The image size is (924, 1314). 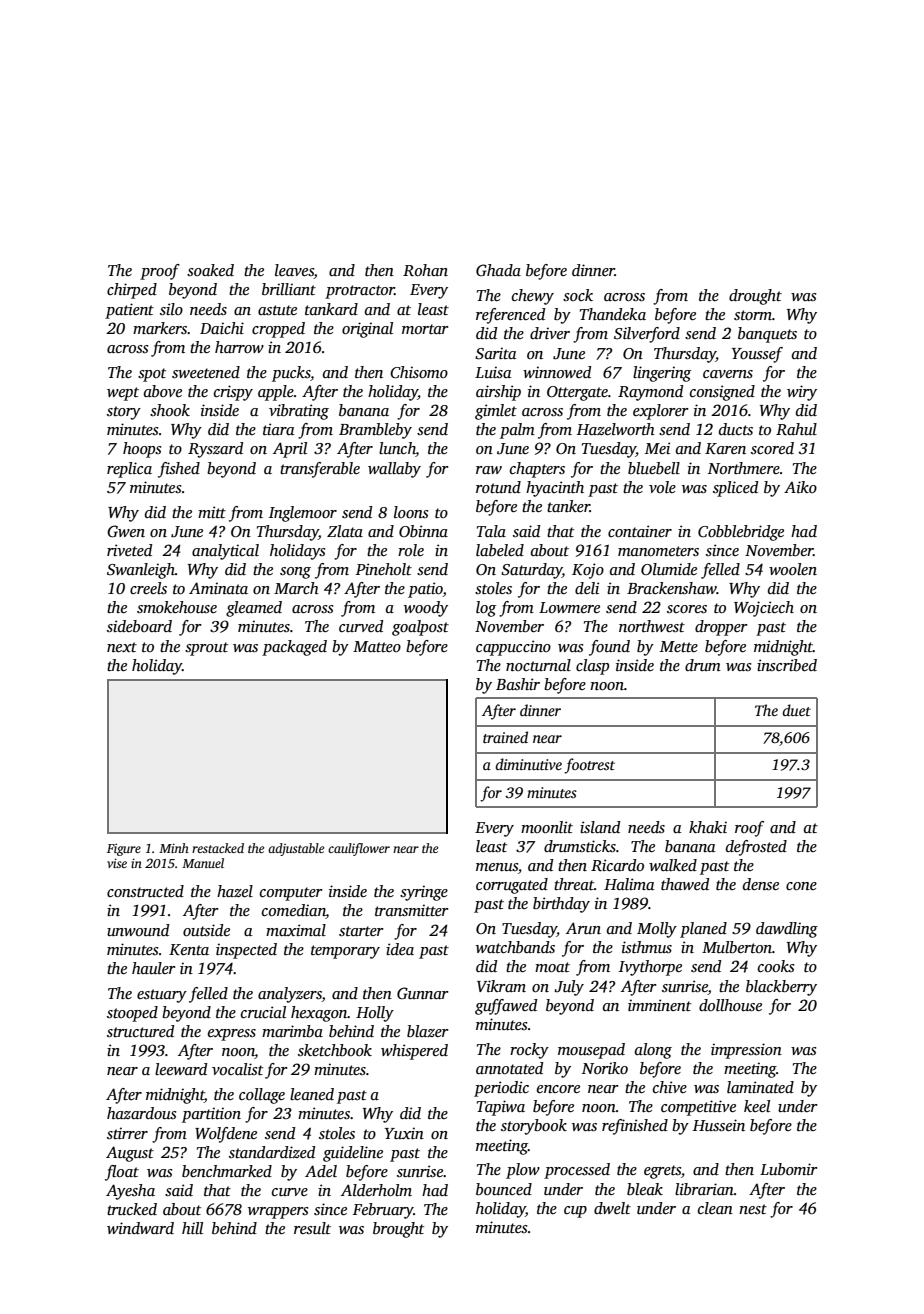 What do you see at coordinates (272, 1152) in the screenshot?
I see `standardized` at bounding box center [272, 1152].
